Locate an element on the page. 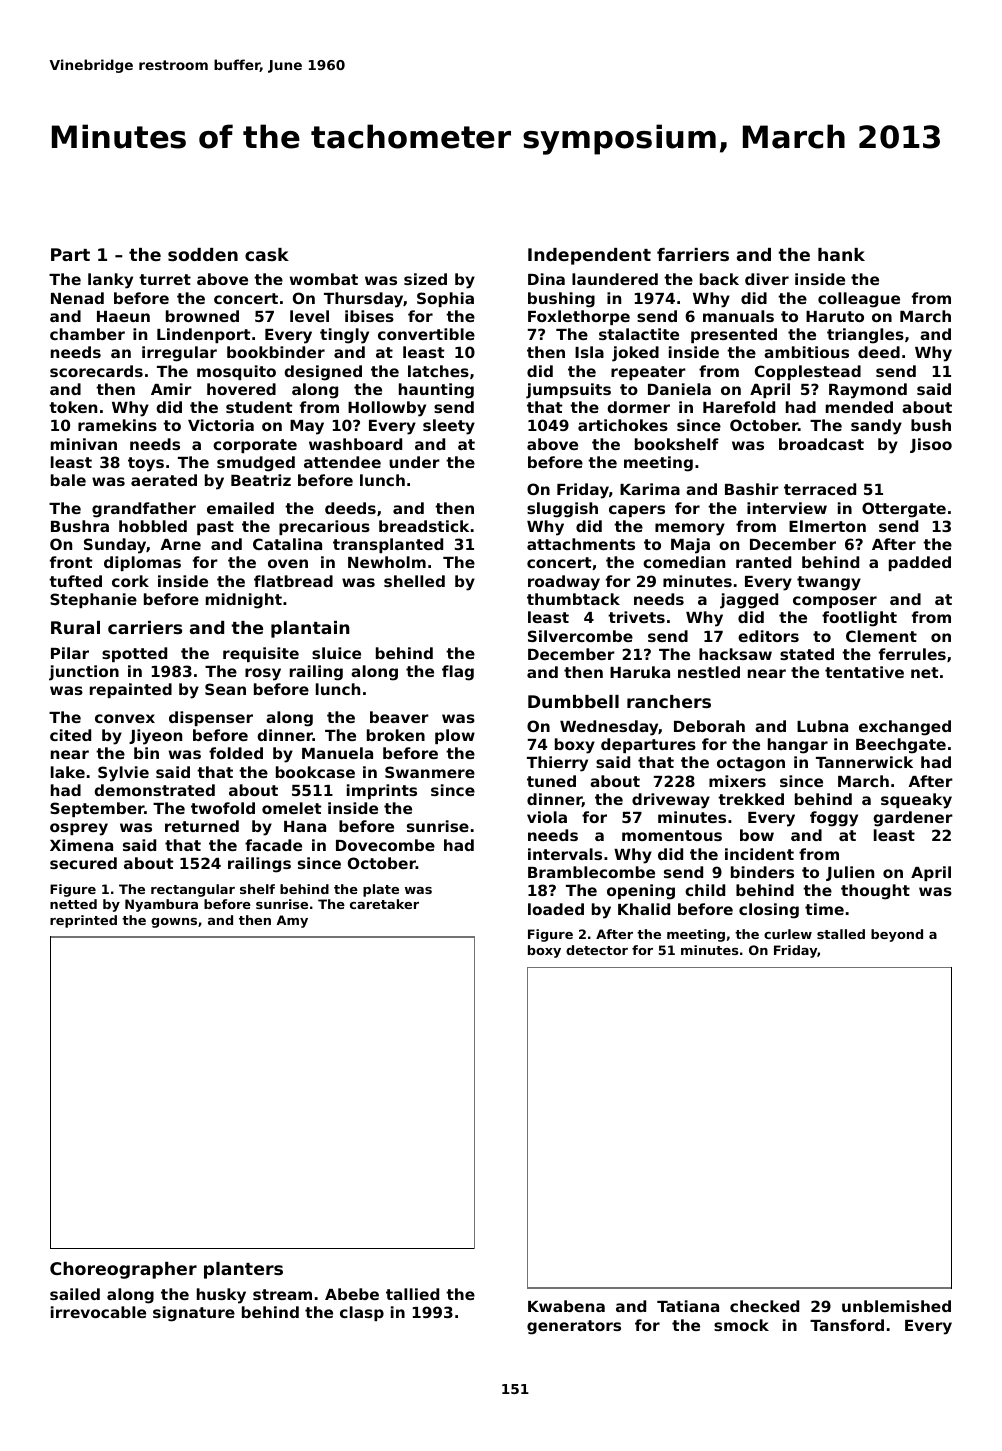 The image size is (1002, 1451). generators is located at coordinates (574, 1327).
